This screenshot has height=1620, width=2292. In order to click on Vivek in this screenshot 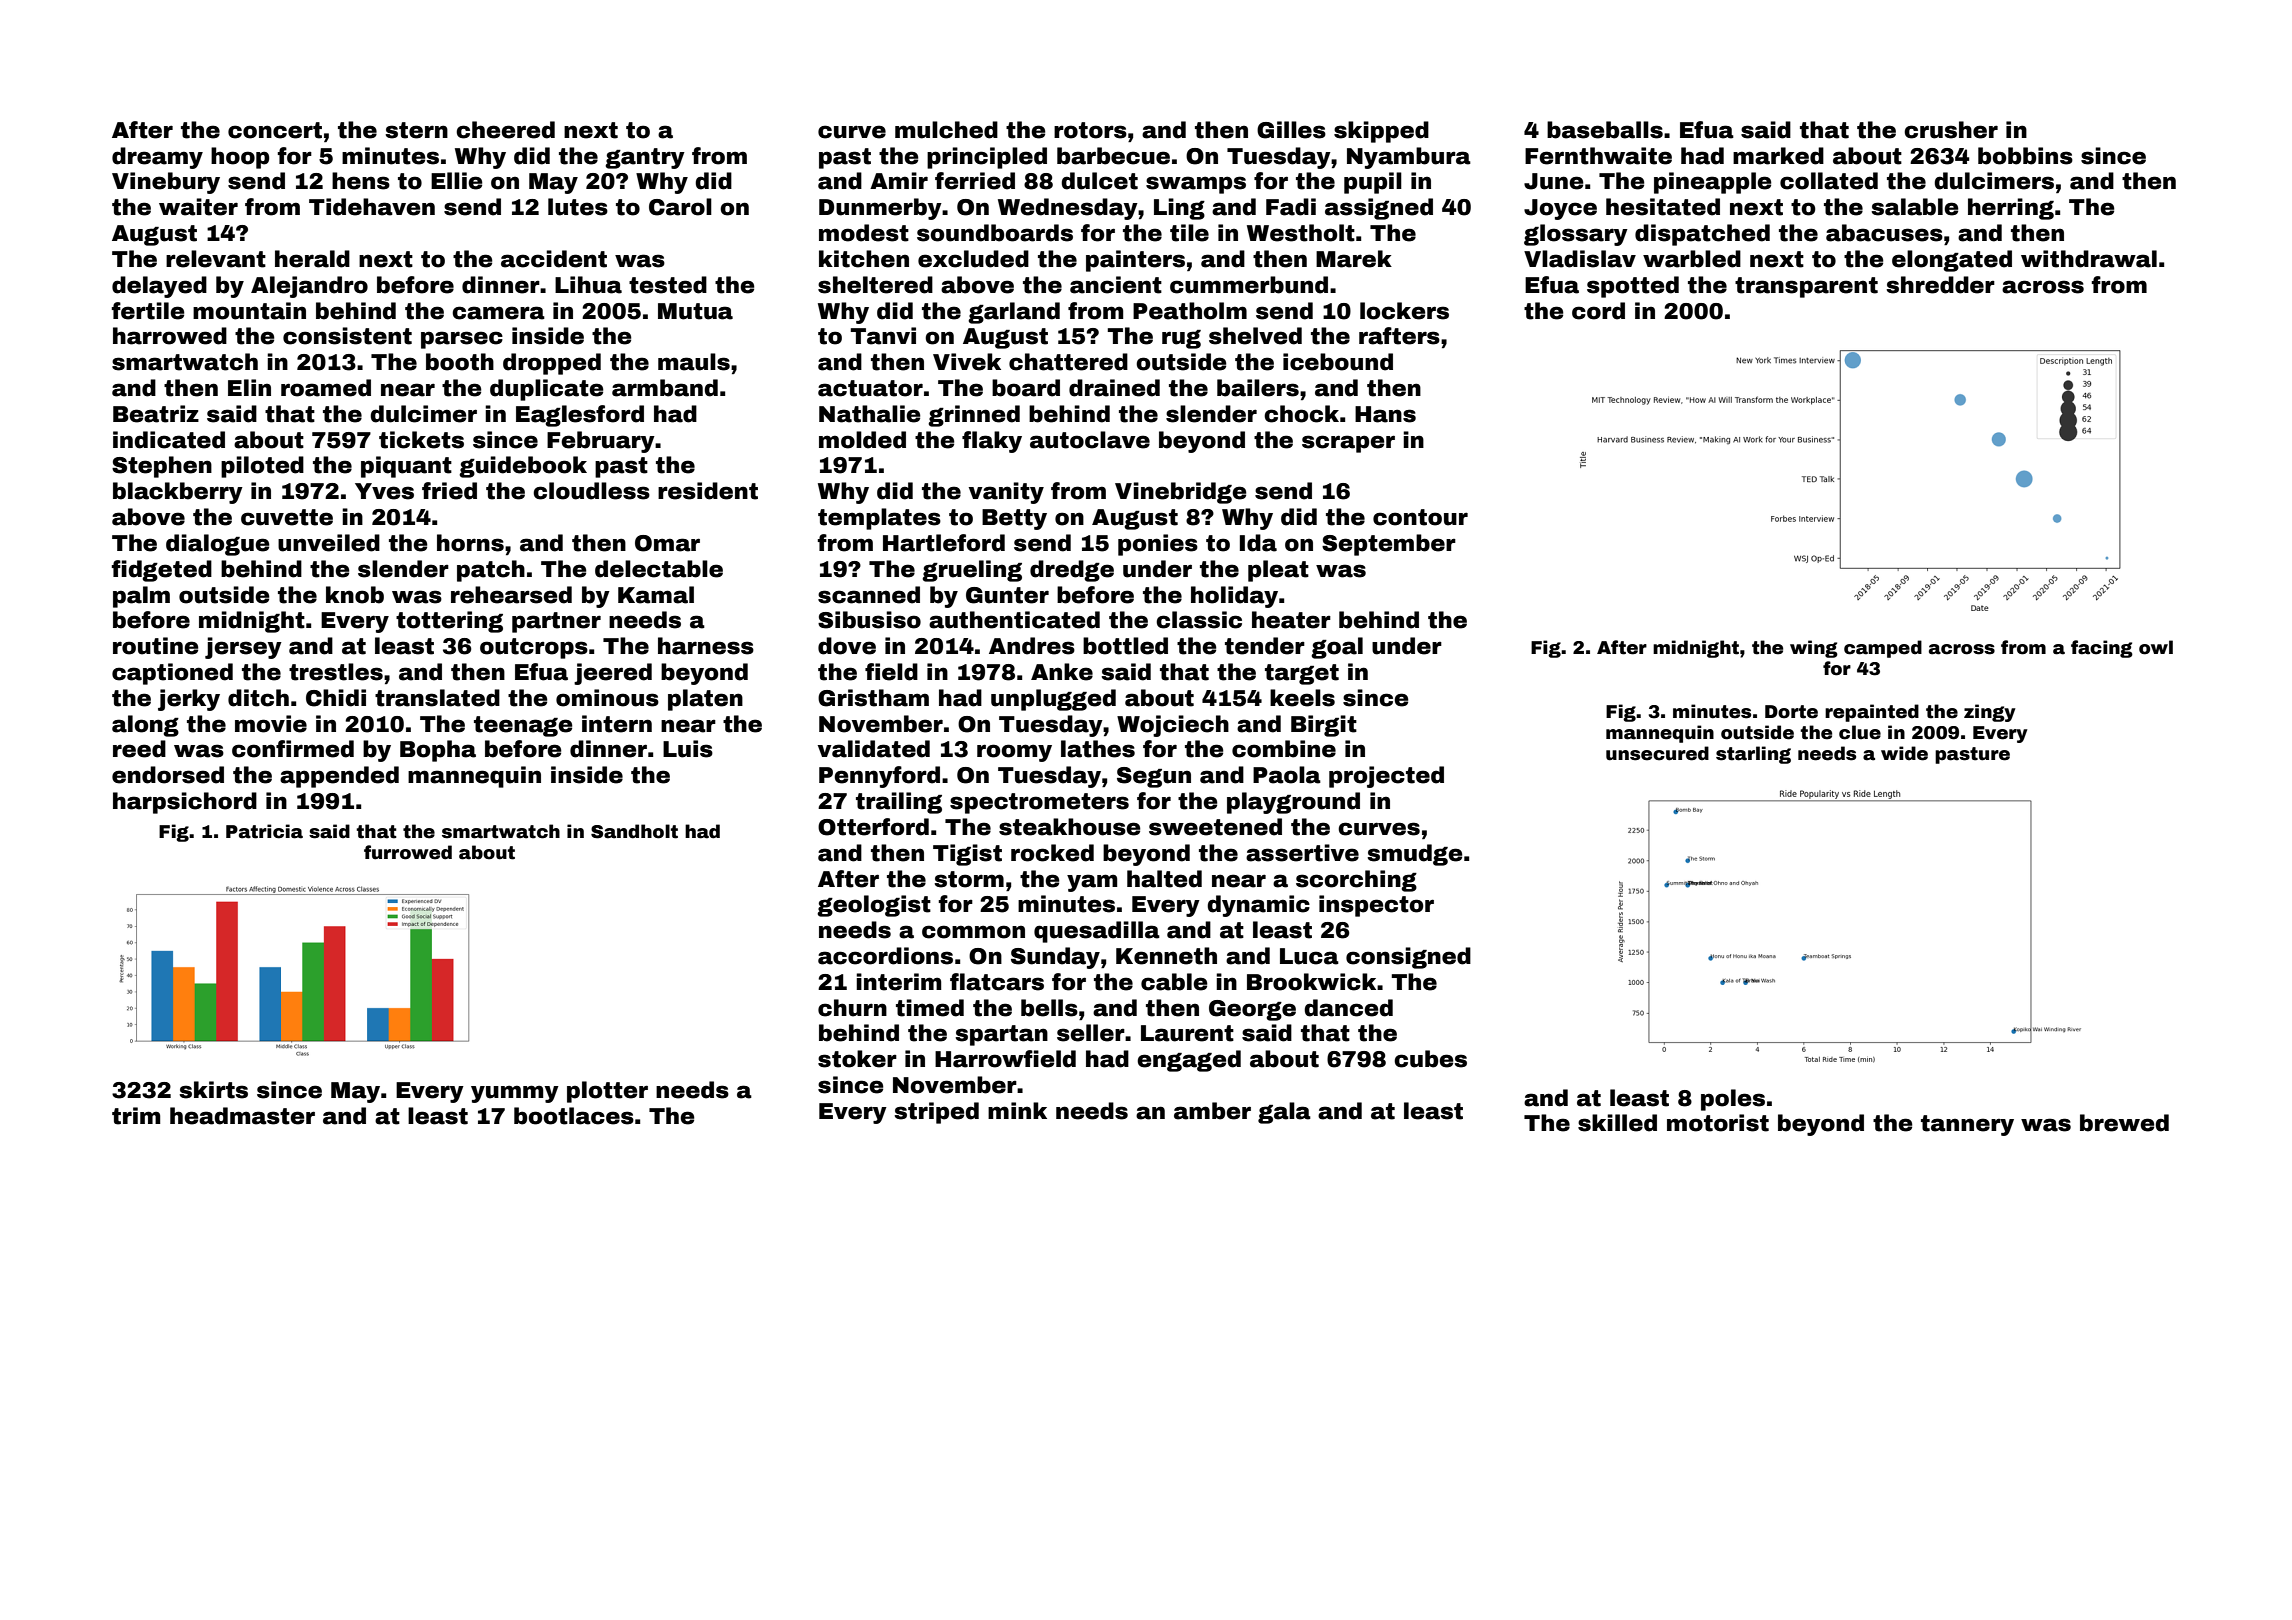, I will do `click(967, 362)`.
